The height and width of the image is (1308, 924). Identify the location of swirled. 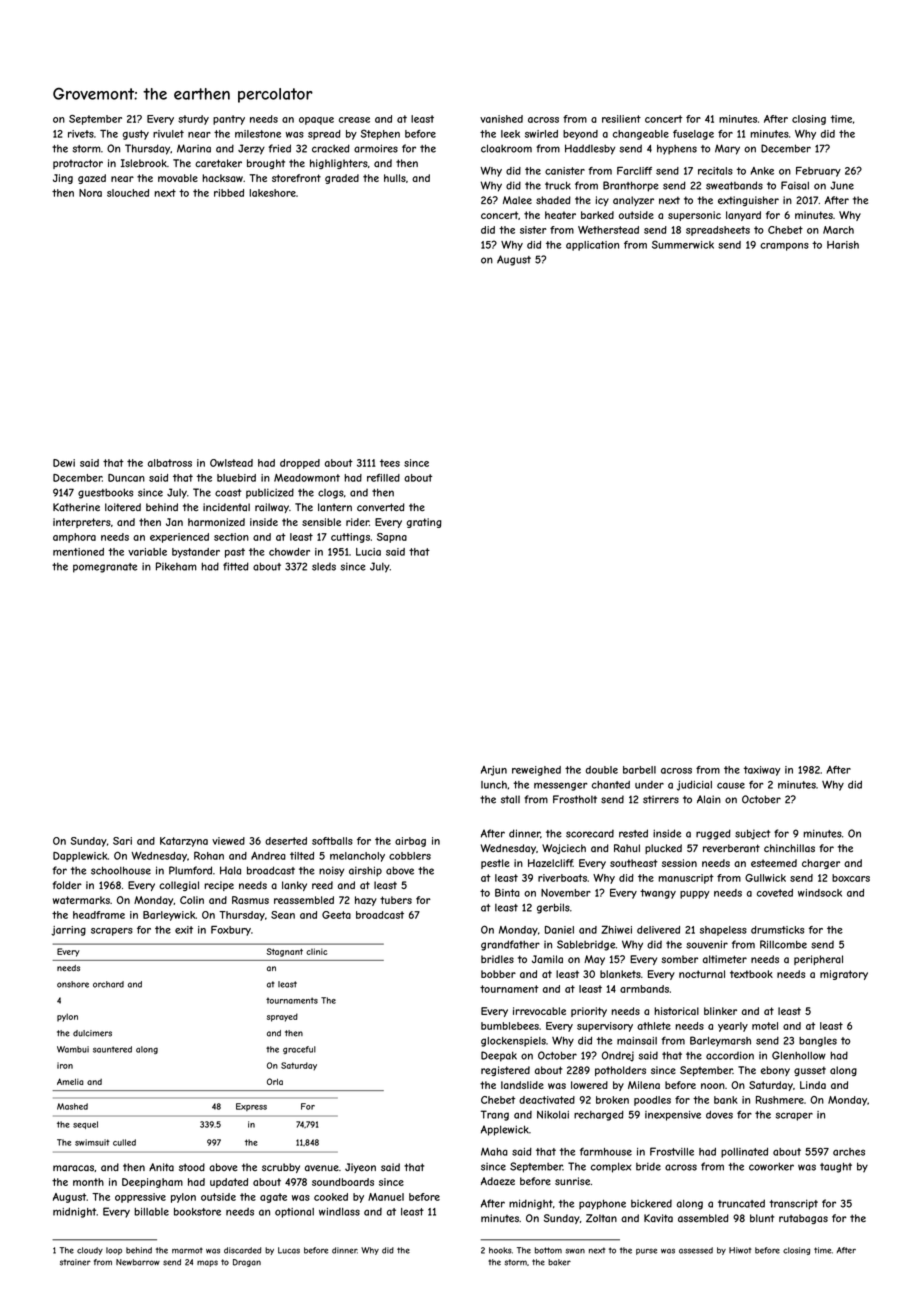
(541, 134).
